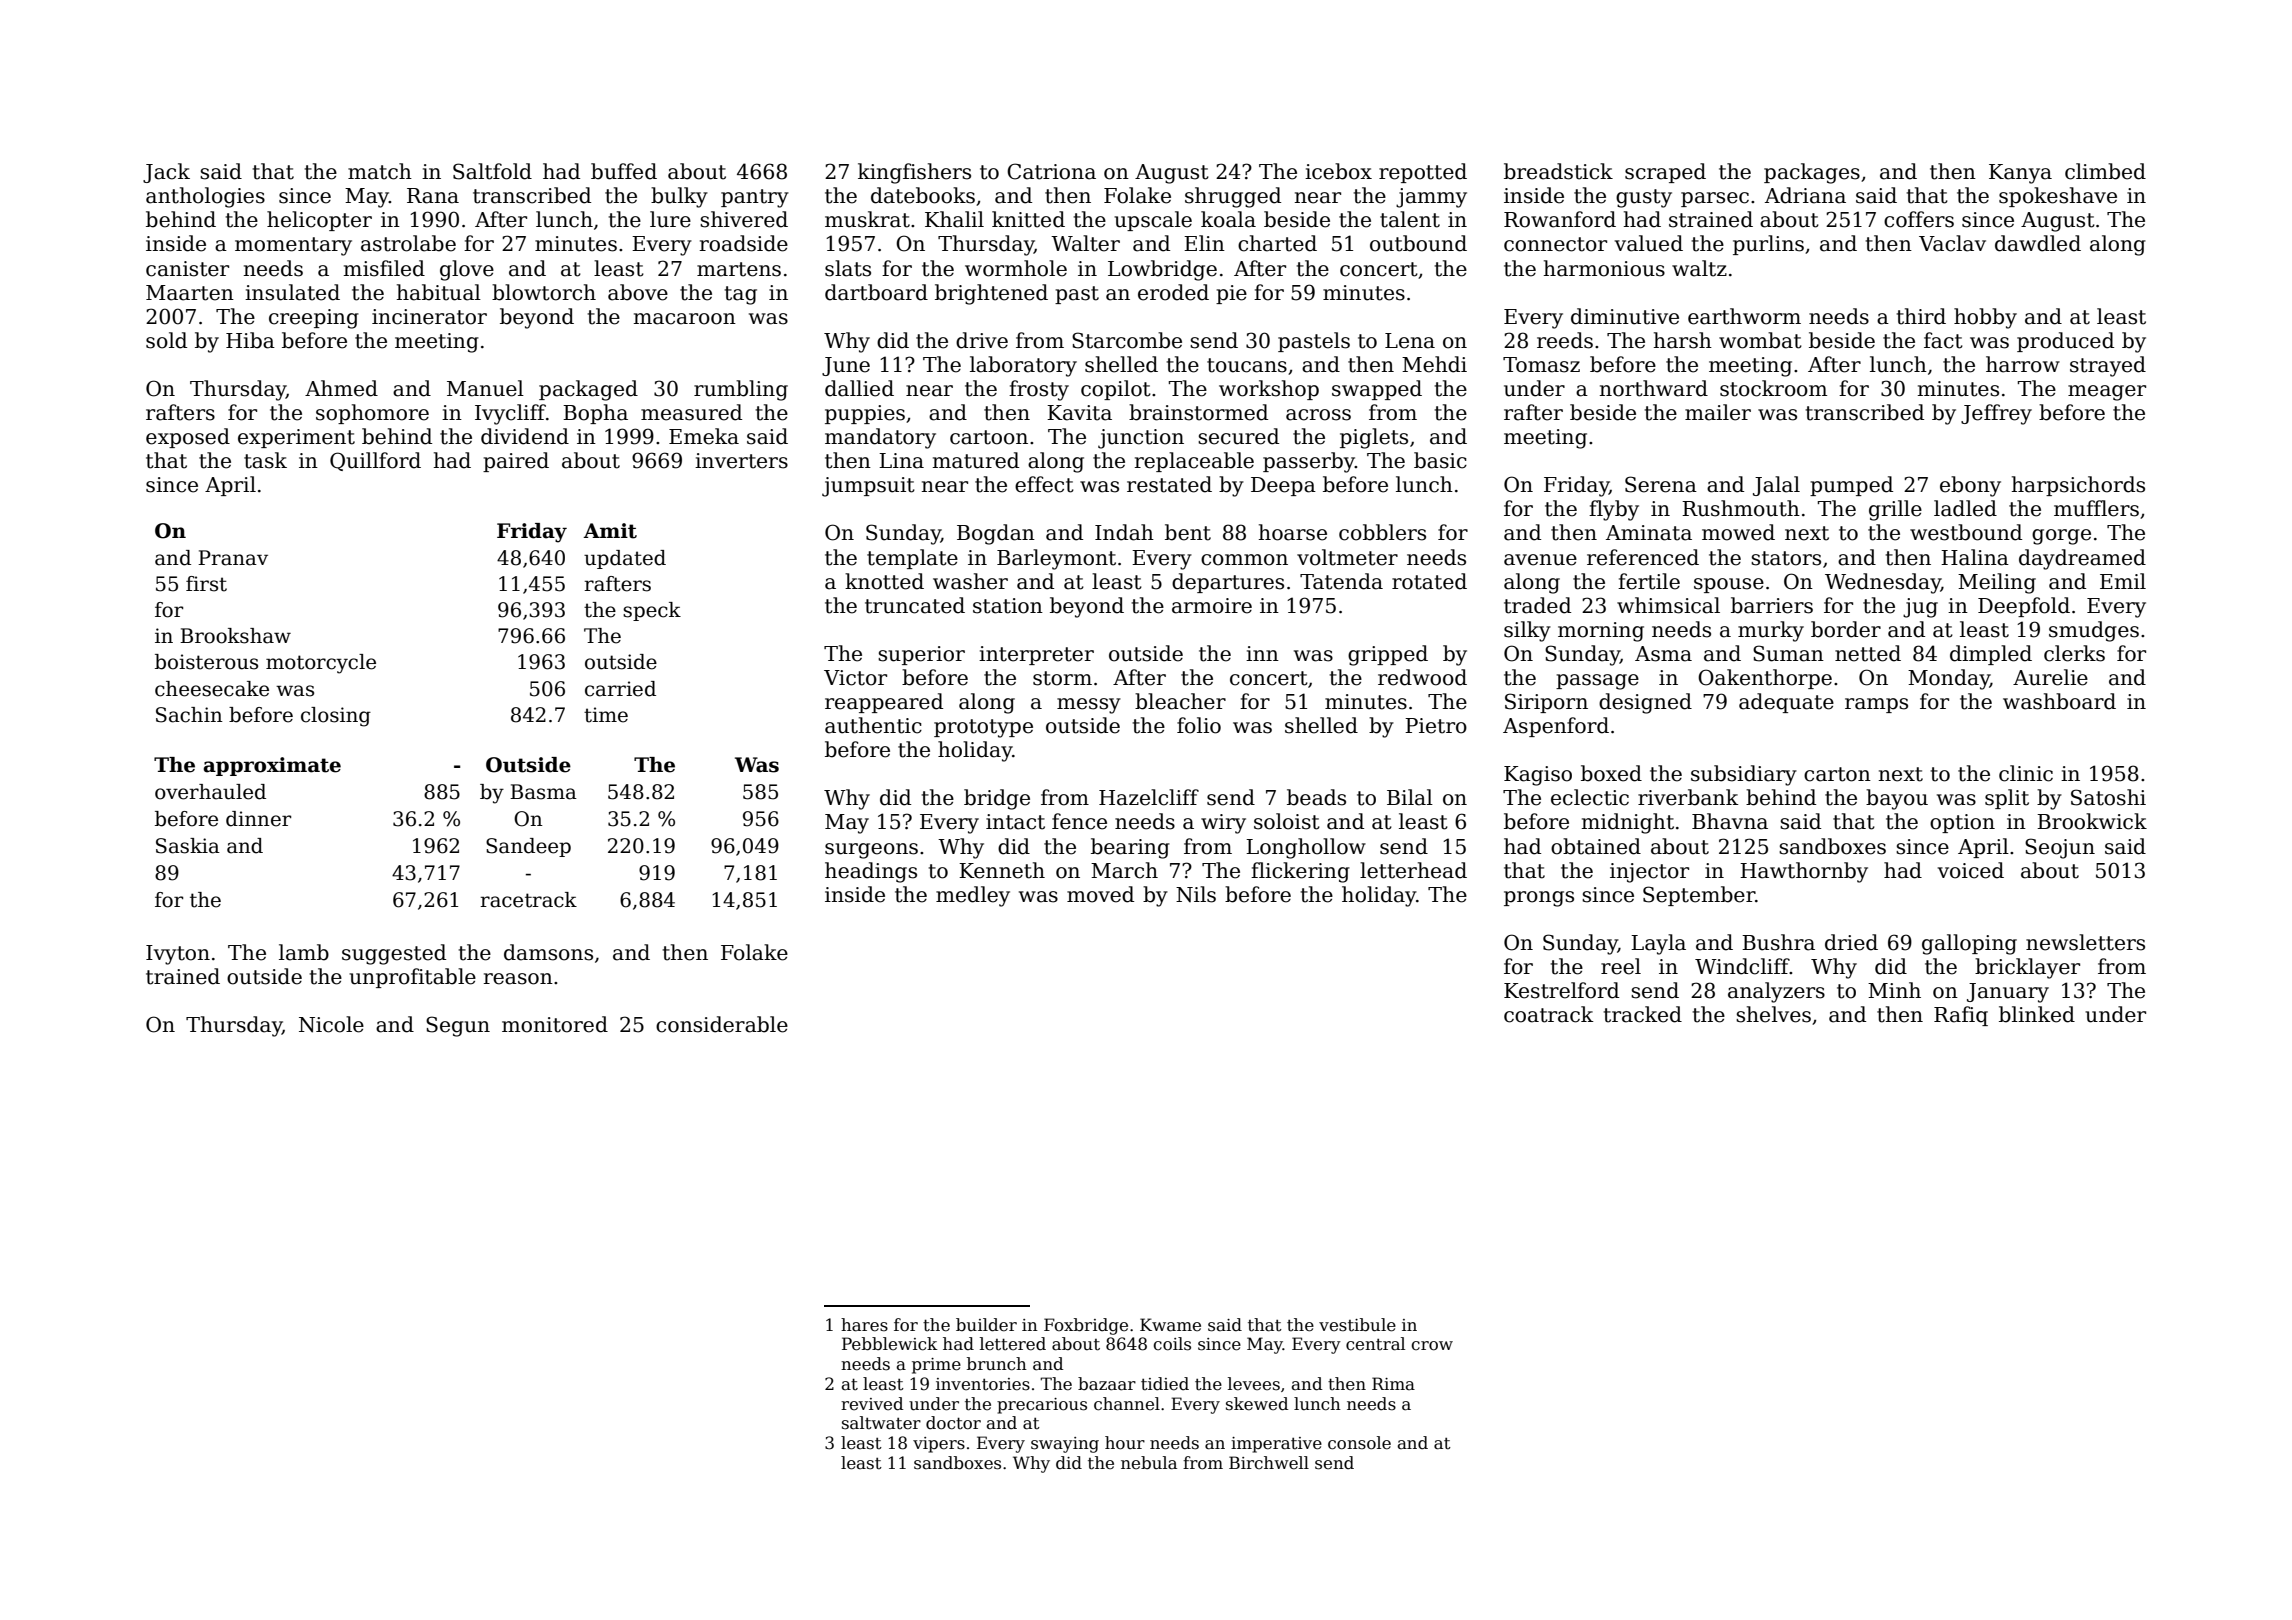  Describe the element at coordinates (1432, 1346) in the image. I see `crow` at that location.
